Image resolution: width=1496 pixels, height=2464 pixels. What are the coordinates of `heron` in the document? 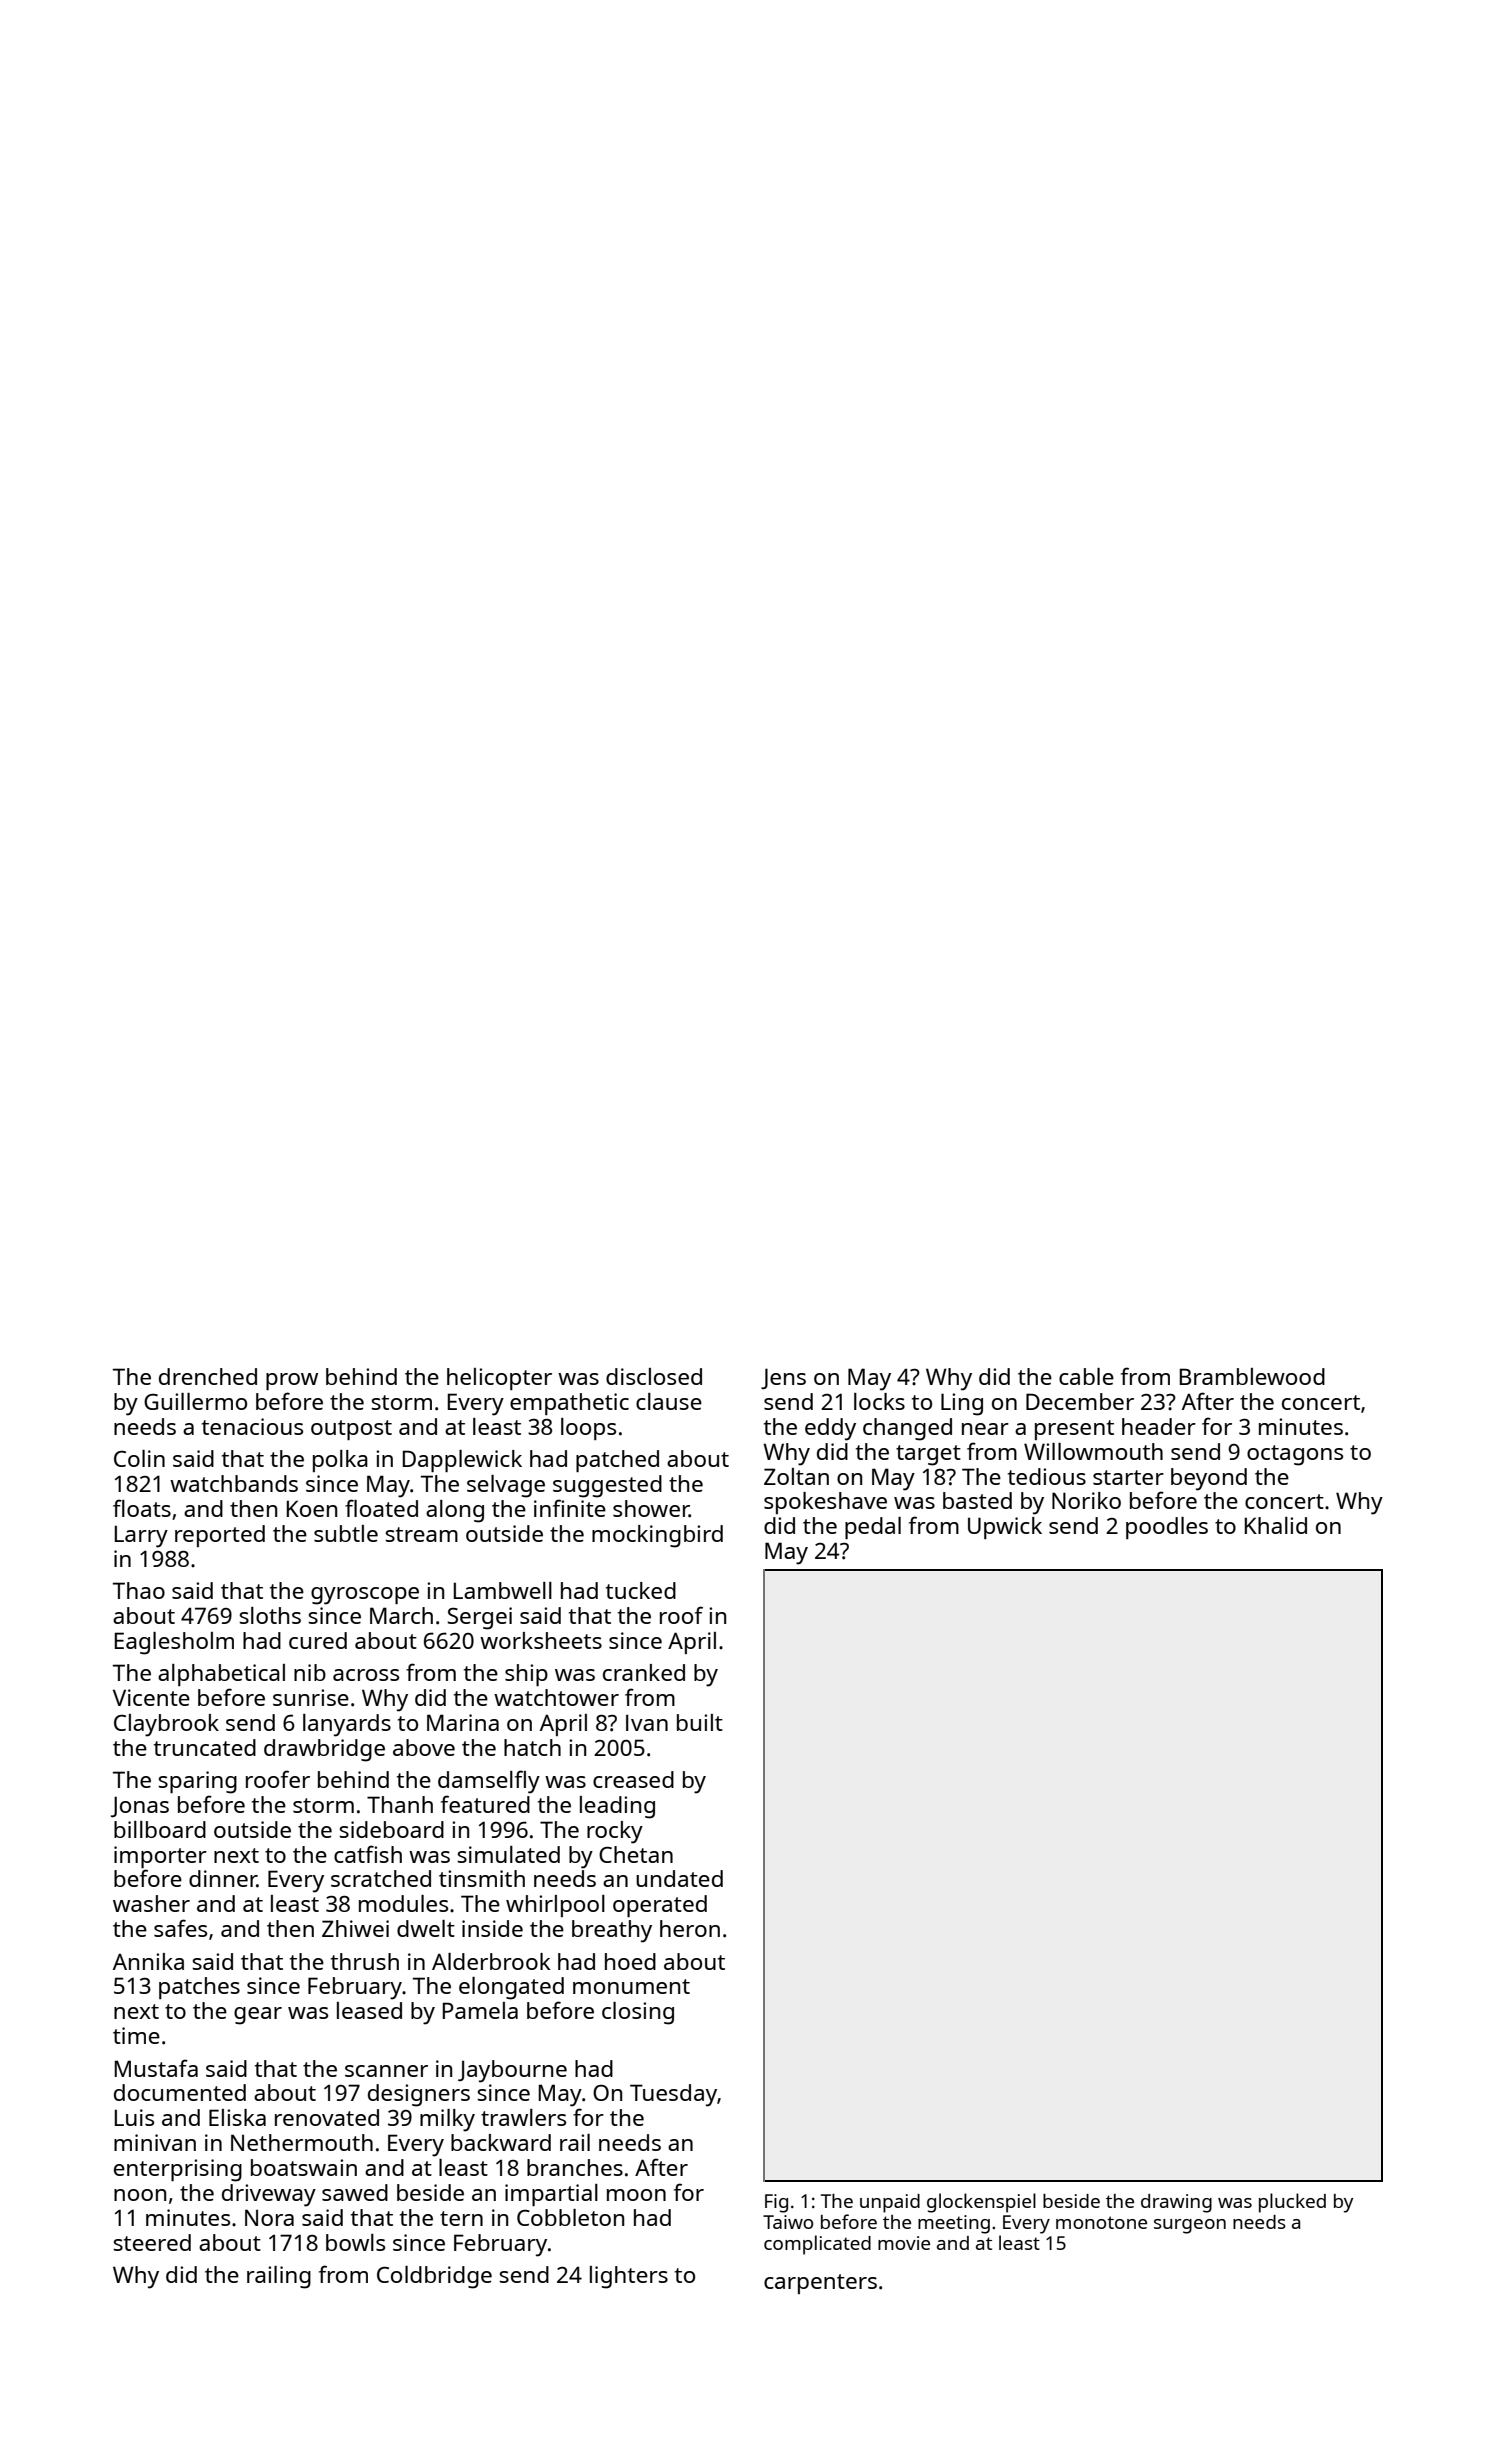 It's located at (690, 1928).
